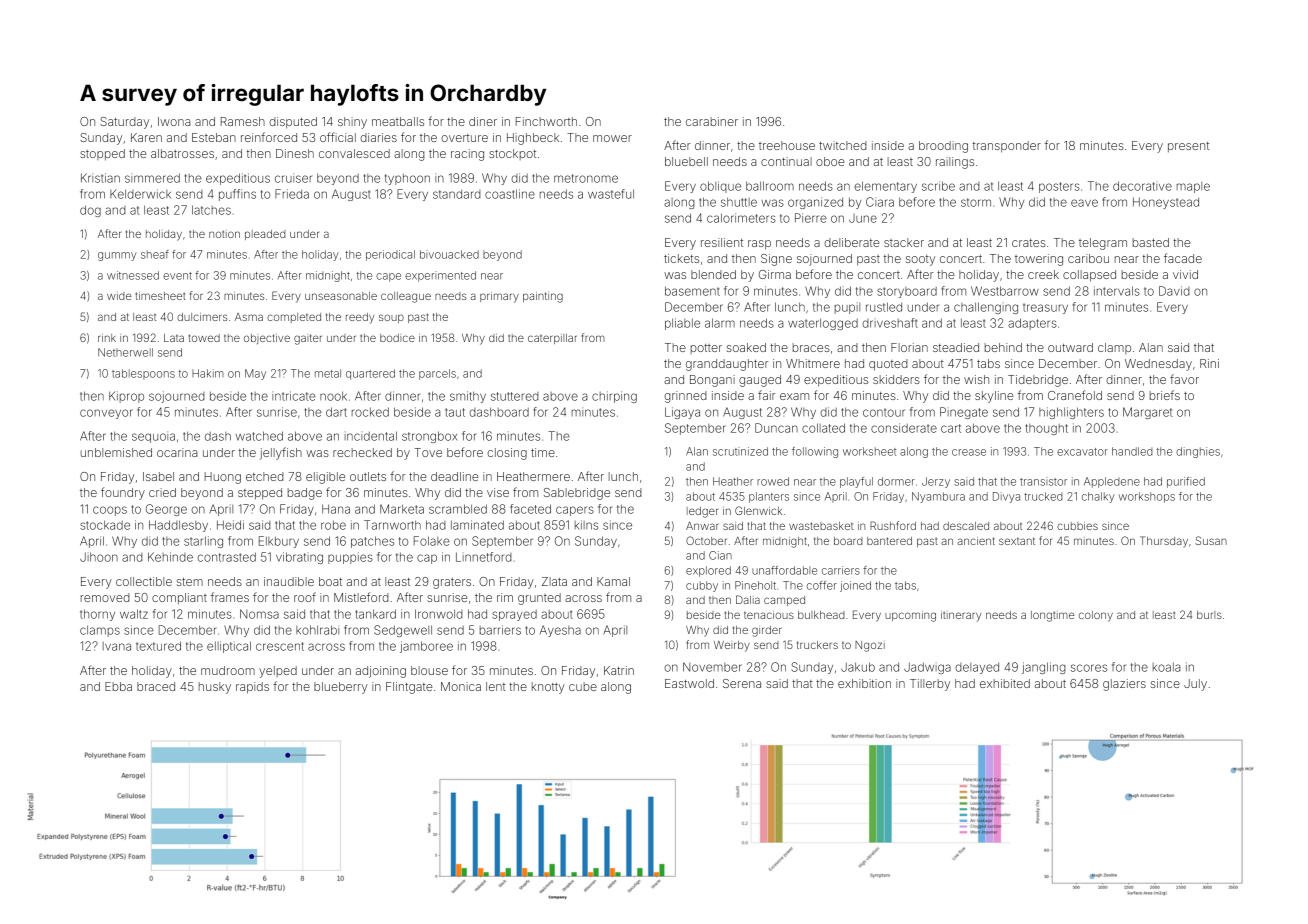 This screenshot has width=1308, height=924. Describe the element at coordinates (317, 630) in the screenshot. I see `kohlrabi` at that location.
